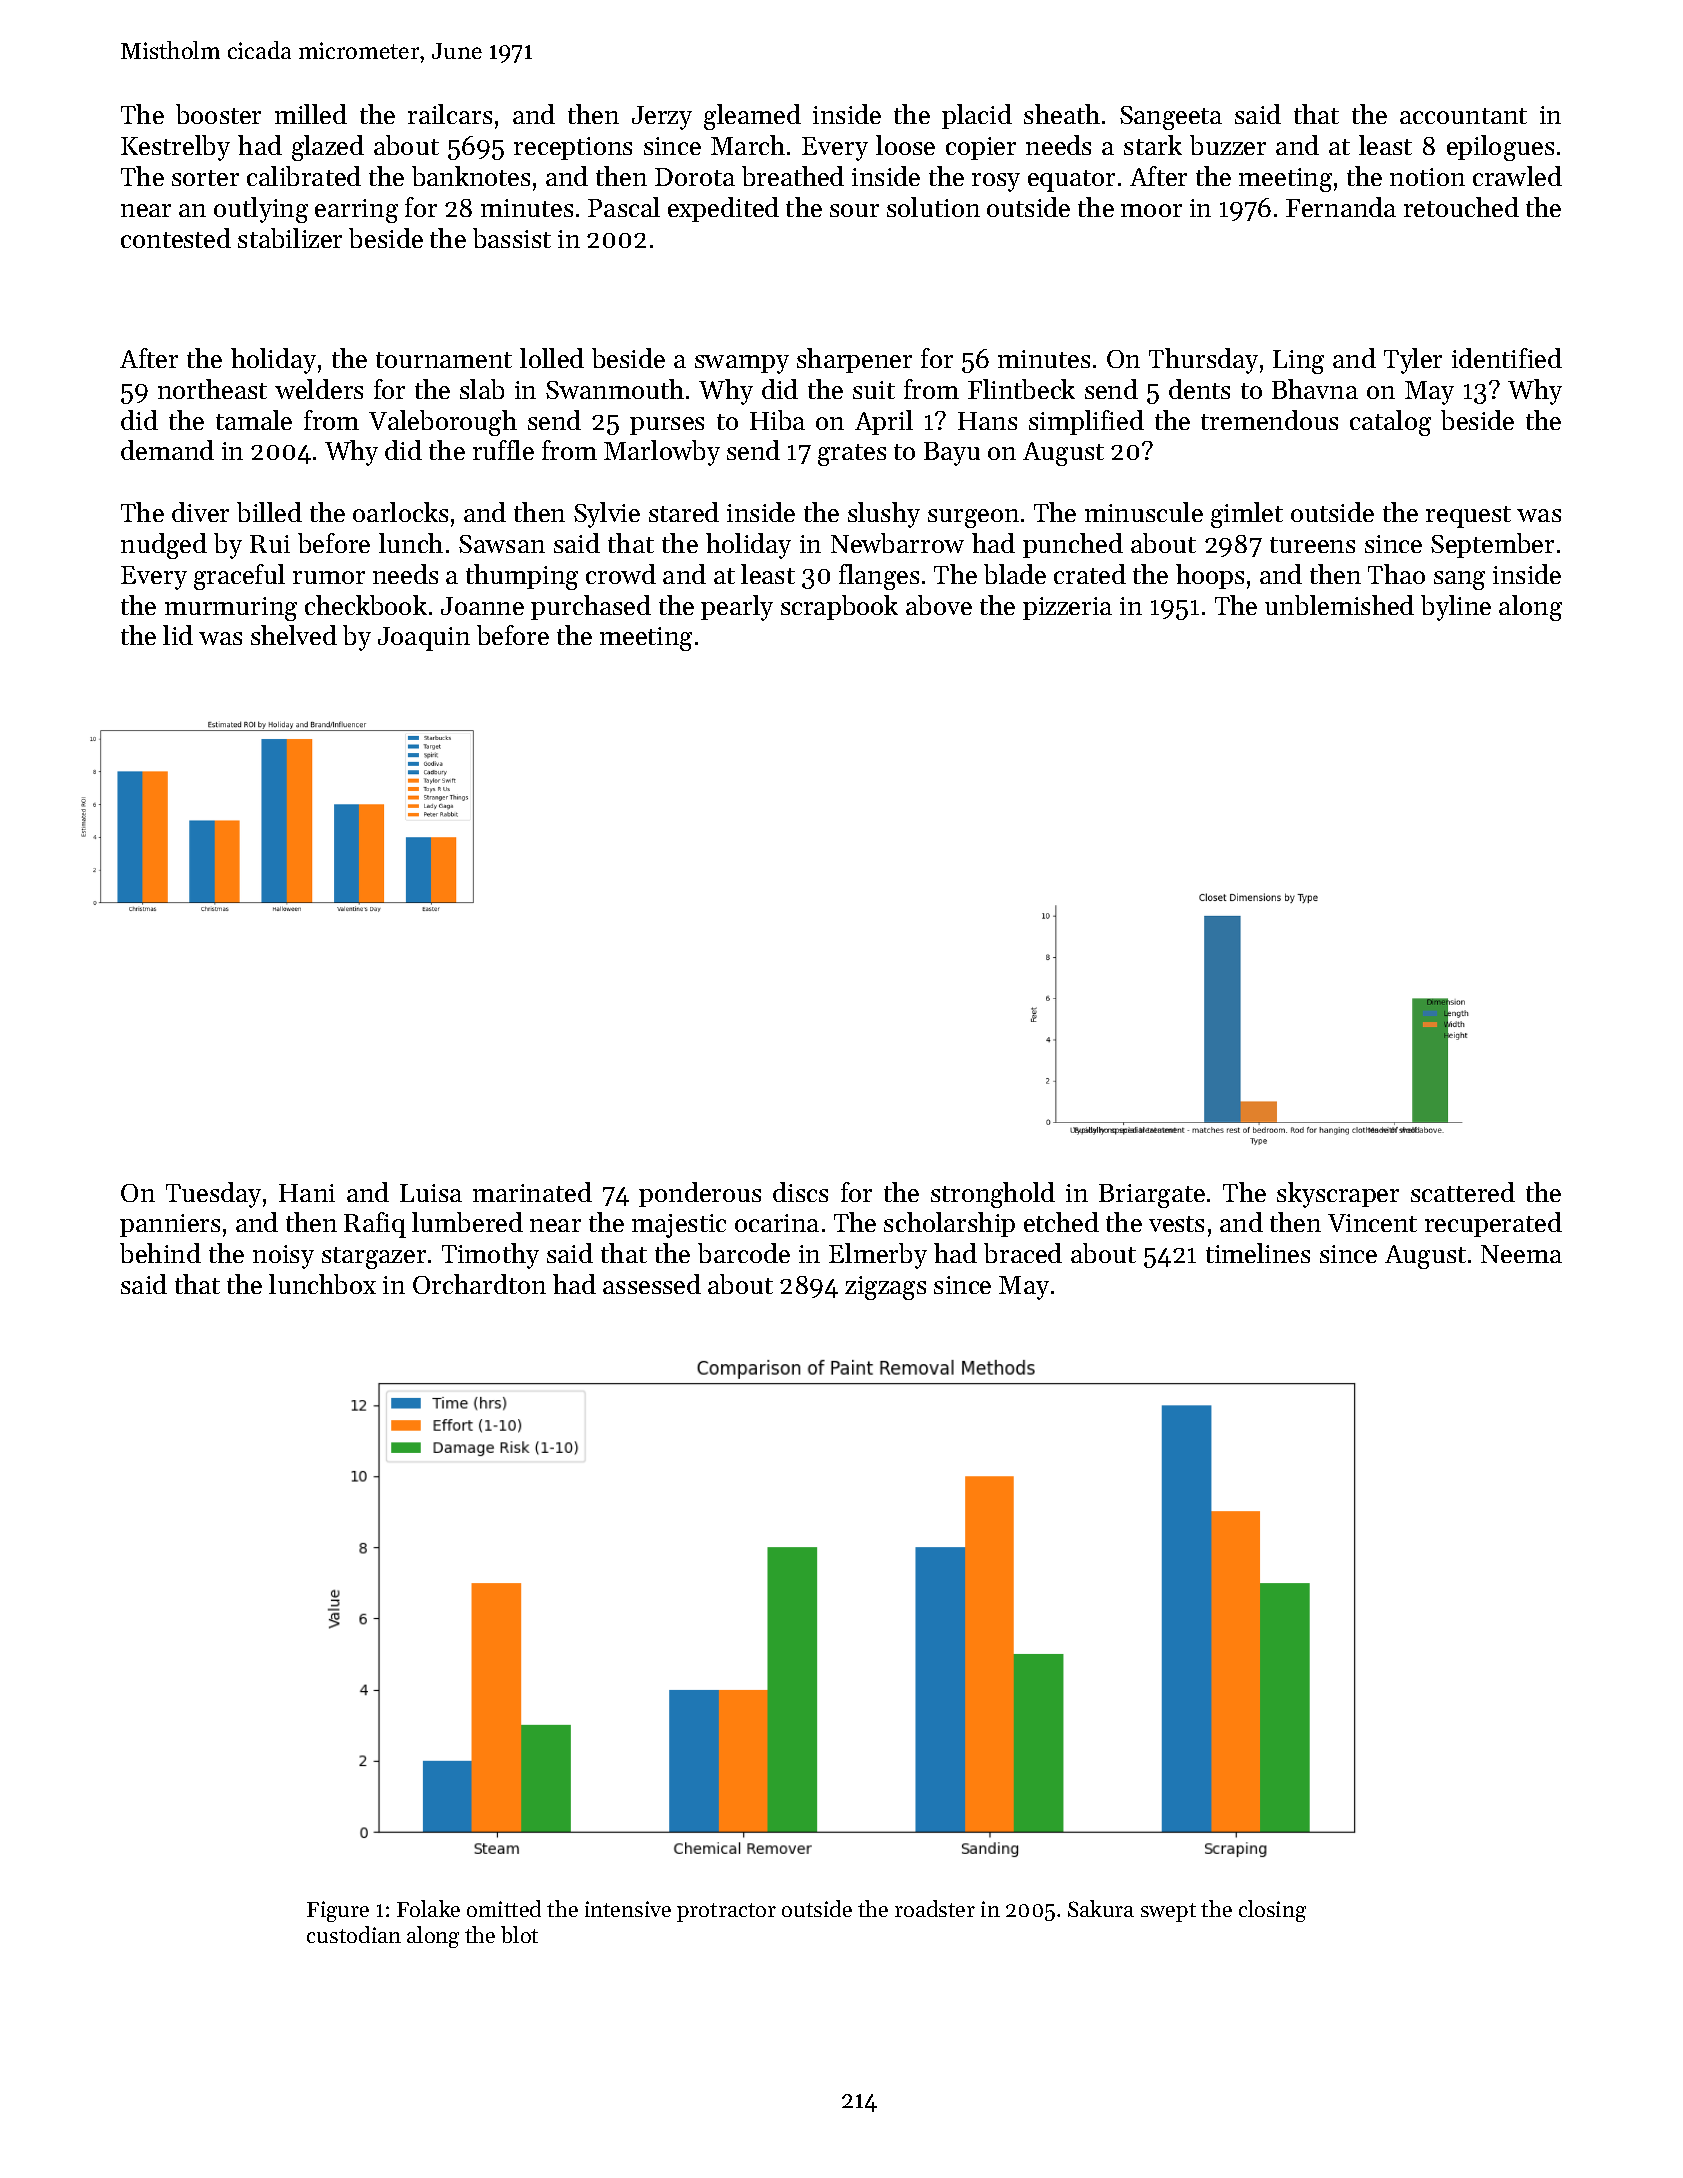 Image resolution: width=1683 pixels, height=2178 pixels. What do you see at coordinates (519, 1934) in the page?
I see `blot` at bounding box center [519, 1934].
